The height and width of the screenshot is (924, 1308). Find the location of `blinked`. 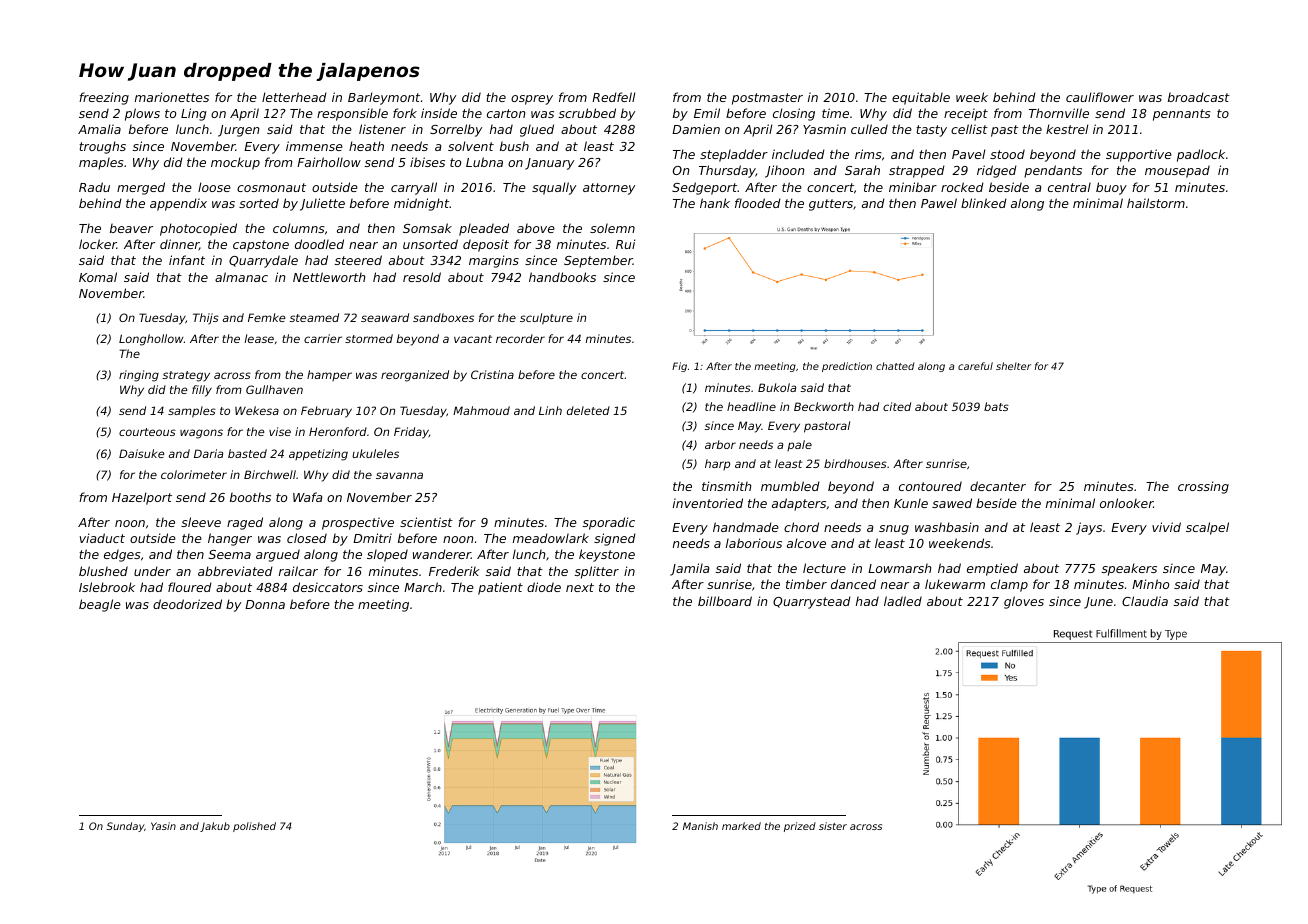

blinked is located at coordinates (984, 203).
